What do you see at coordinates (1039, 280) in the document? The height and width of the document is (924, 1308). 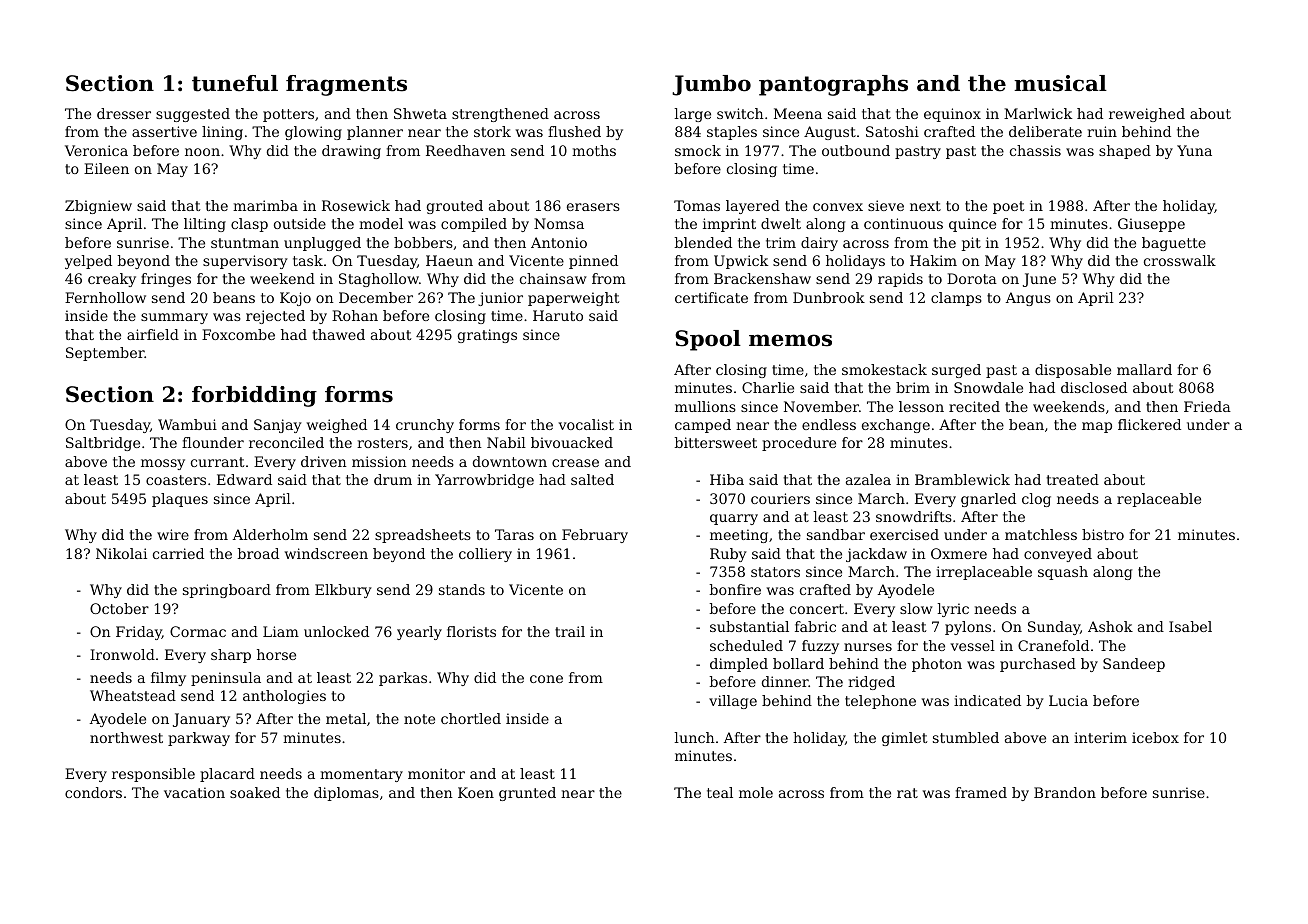 I see `June` at bounding box center [1039, 280].
